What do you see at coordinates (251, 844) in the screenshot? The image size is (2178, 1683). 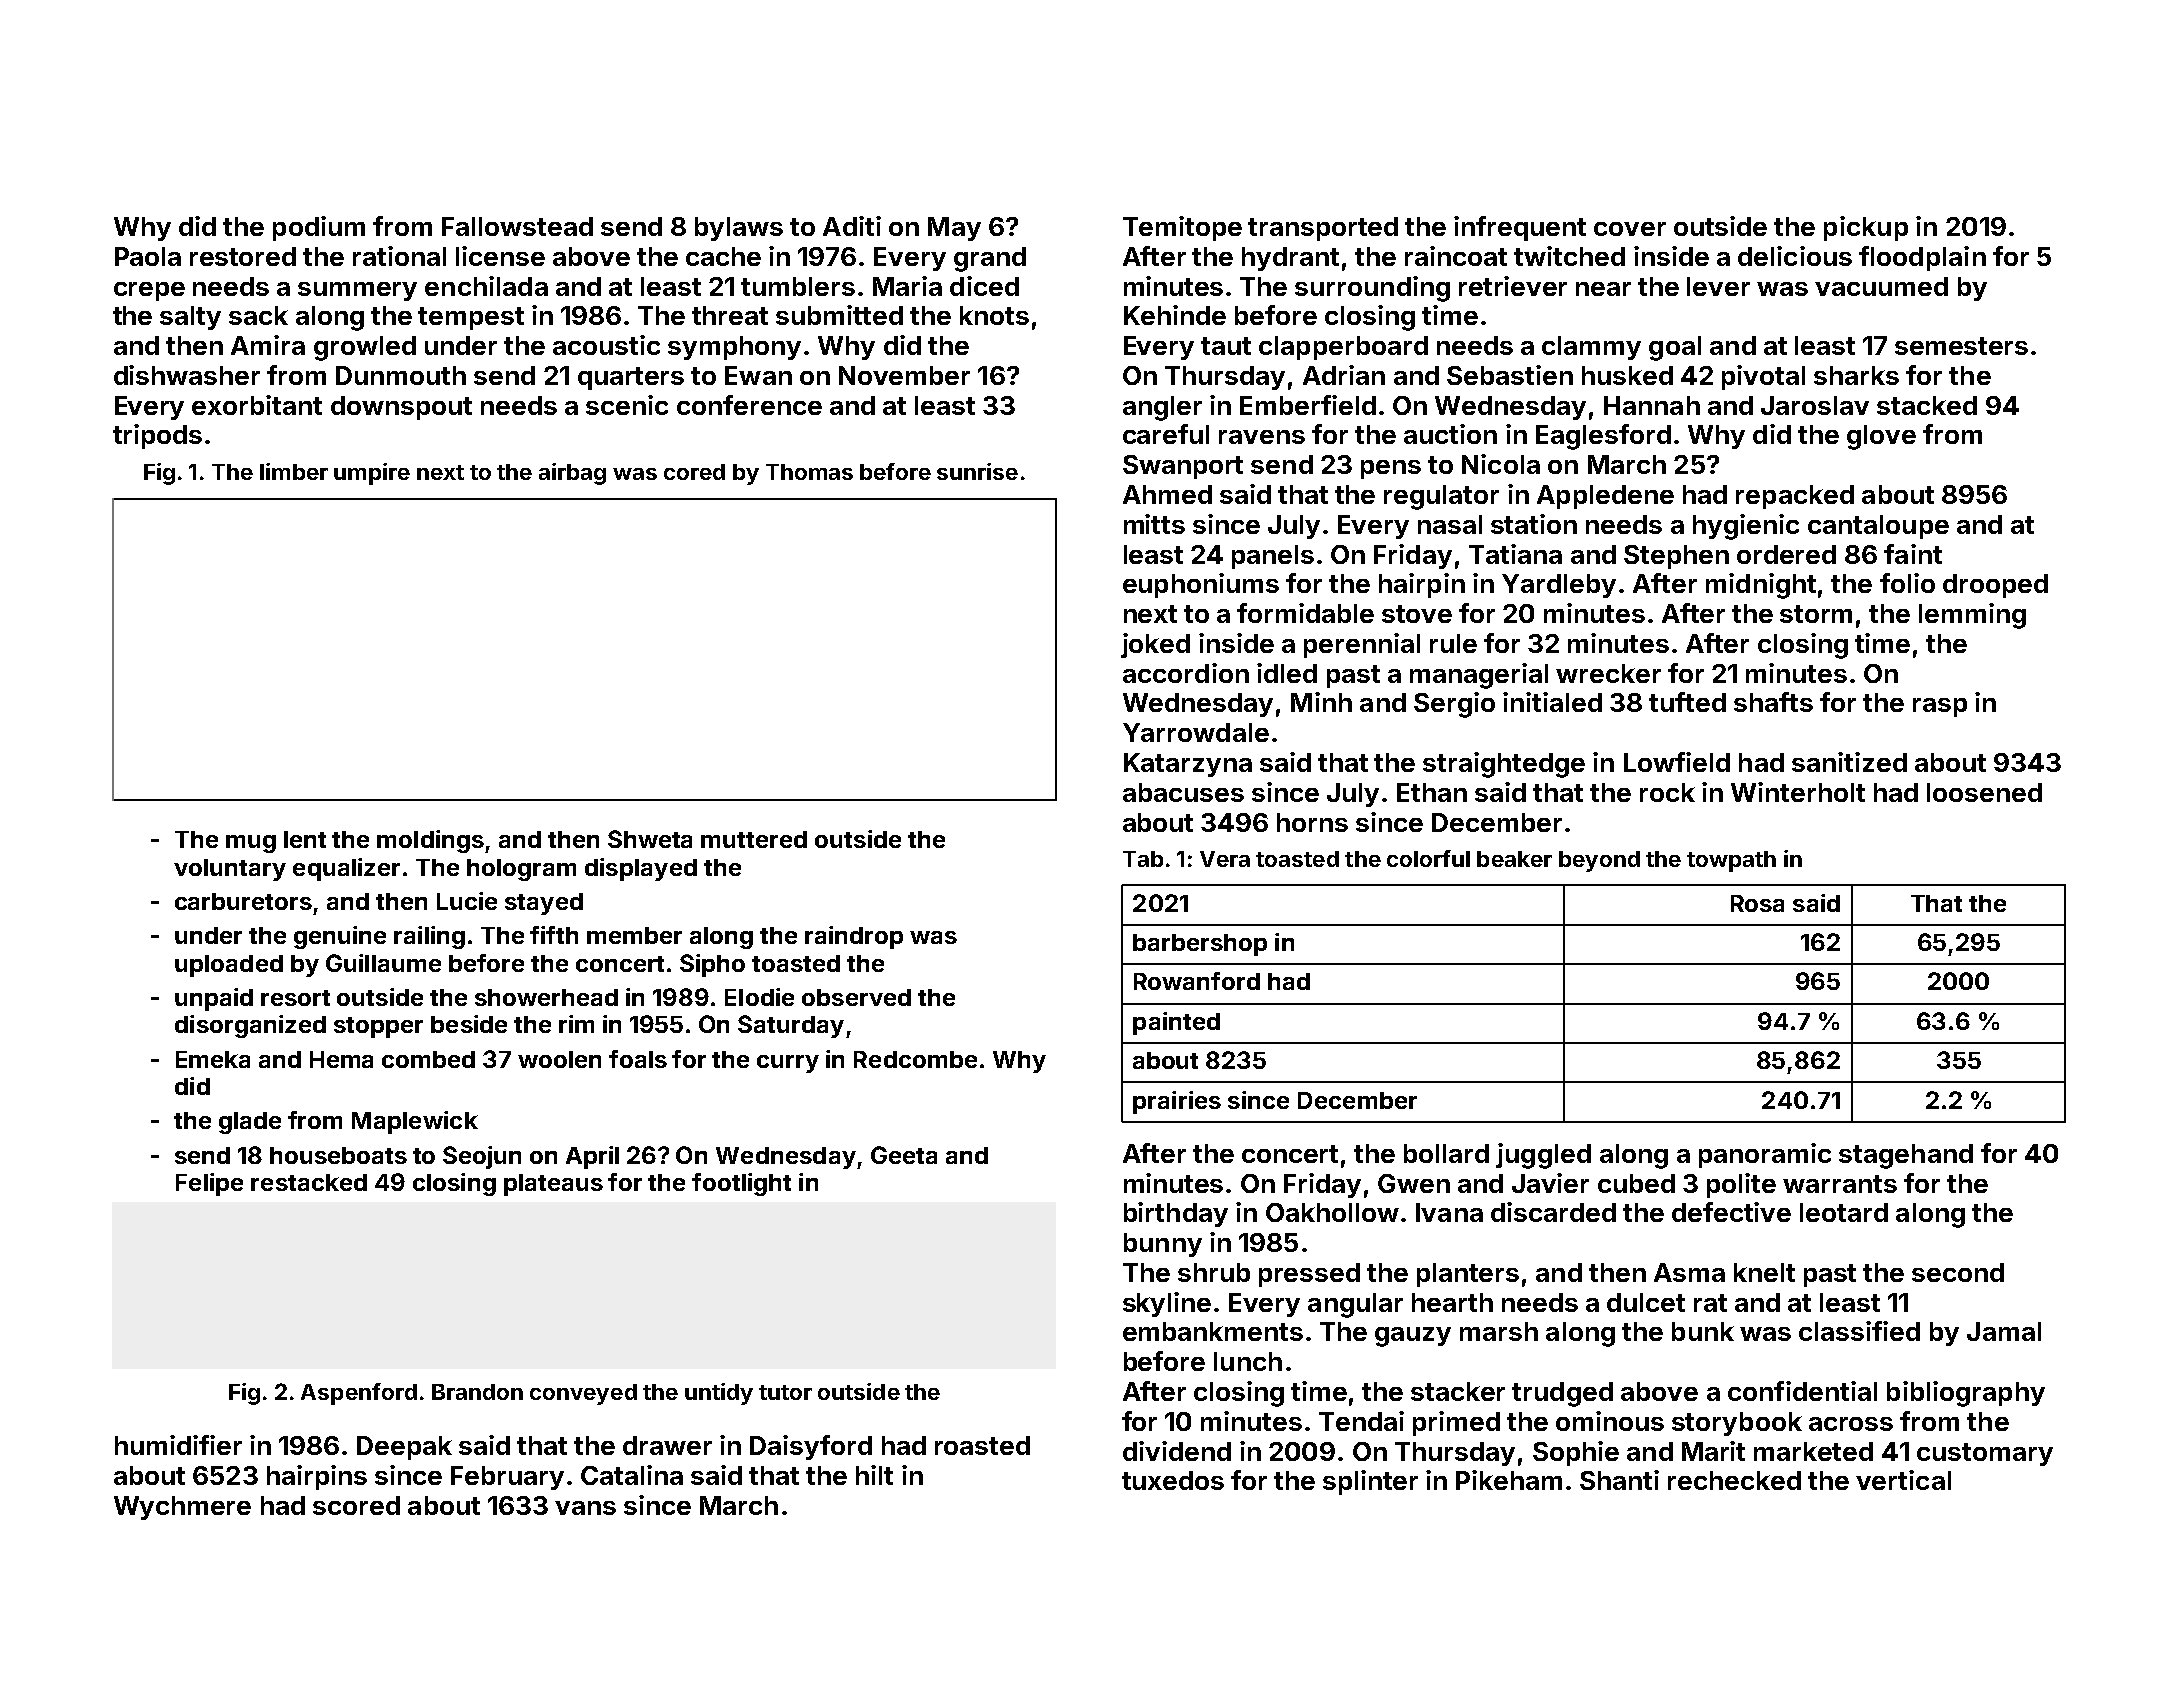 I see `mug` at bounding box center [251, 844].
